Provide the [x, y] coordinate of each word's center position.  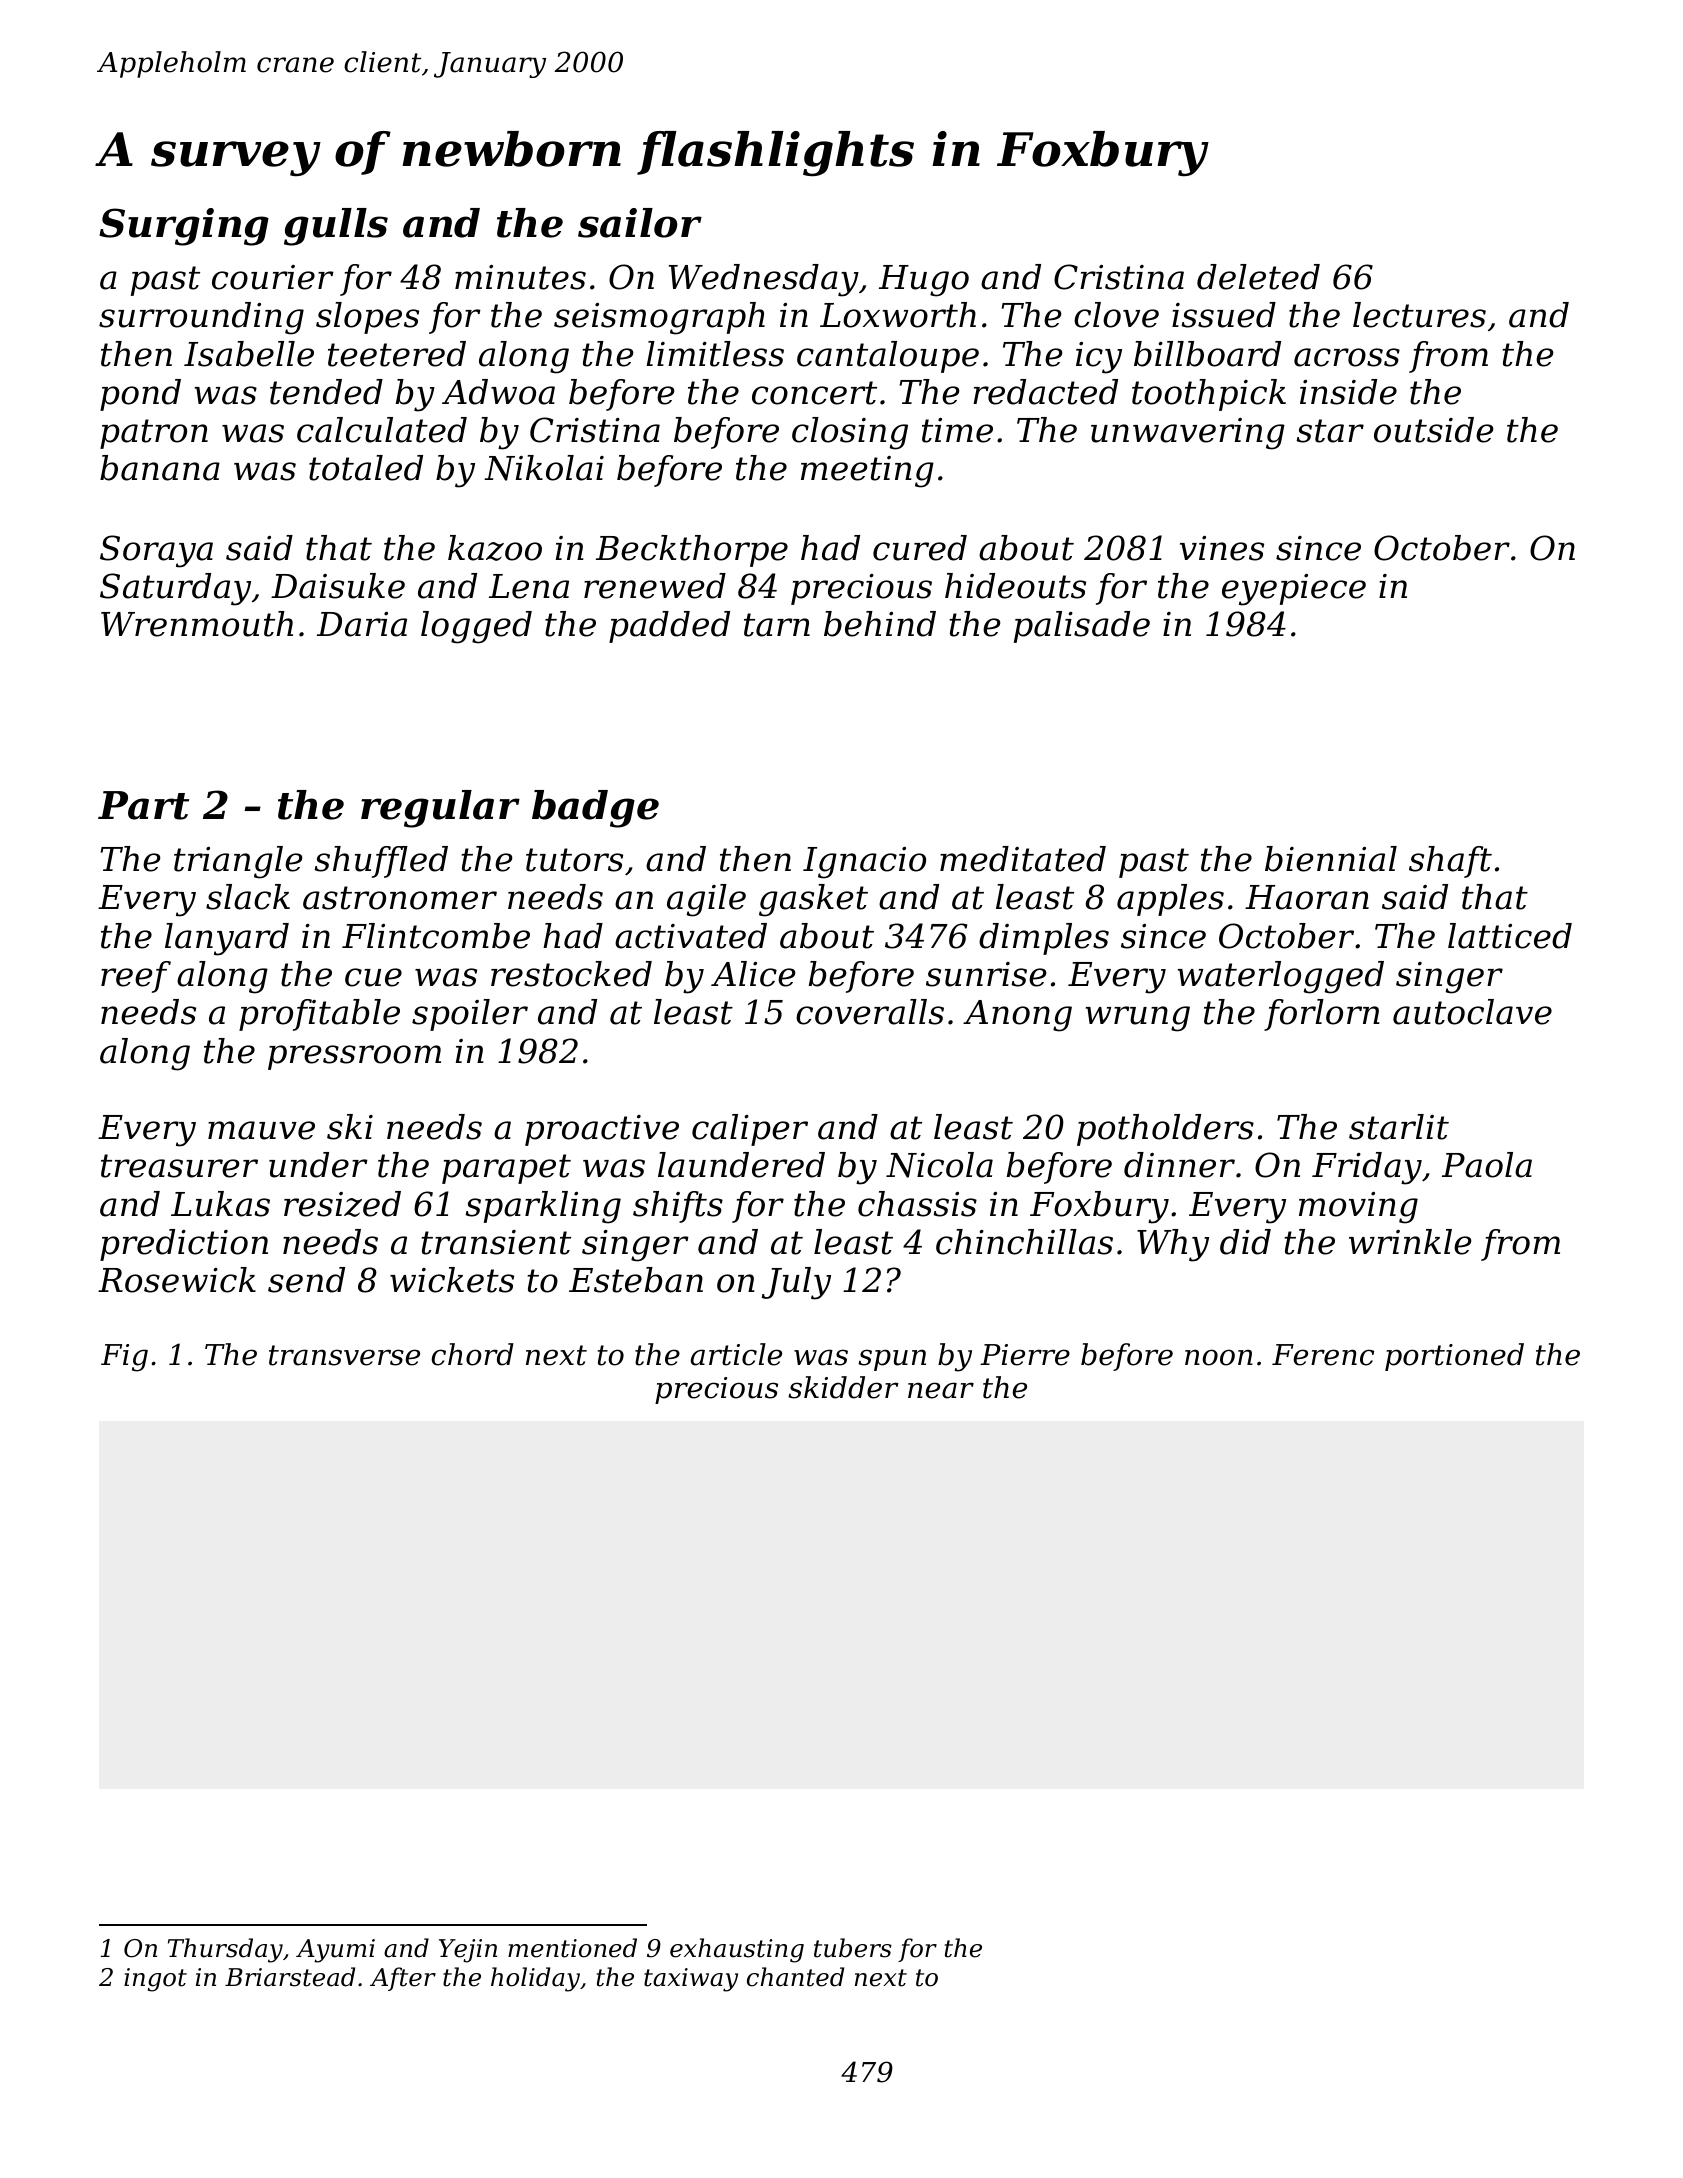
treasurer [179, 1166]
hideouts [1015, 586]
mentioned [572, 1948]
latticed [1510, 936]
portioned [1454, 1357]
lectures [1419, 315]
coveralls [870, 1012]
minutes [520, 277]
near [941, 1390]
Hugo [924, 281]
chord [472, 1354]
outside [1434, 430]
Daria [362, 624]
